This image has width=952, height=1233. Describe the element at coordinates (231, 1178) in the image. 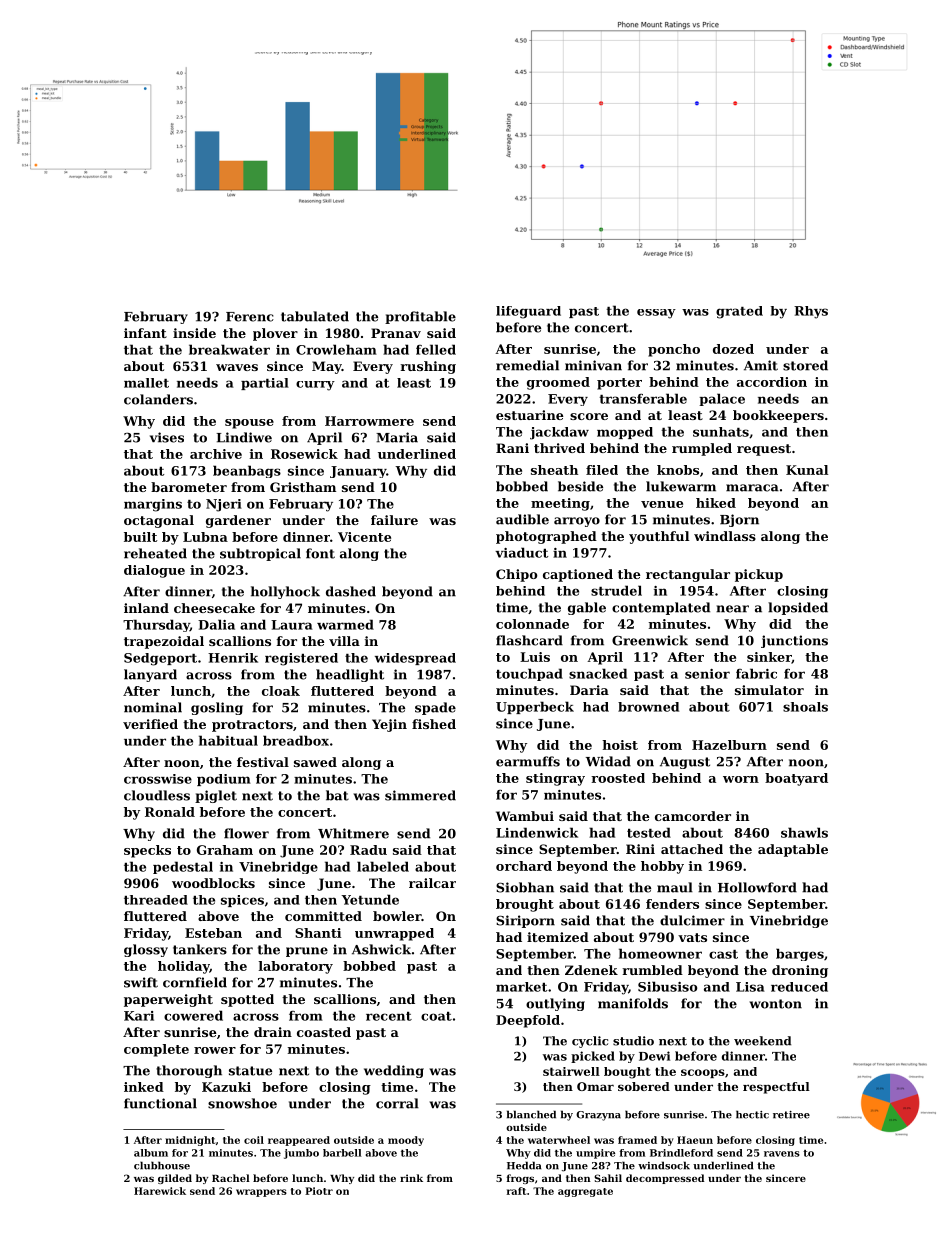

I see `Rachel` at that location.
